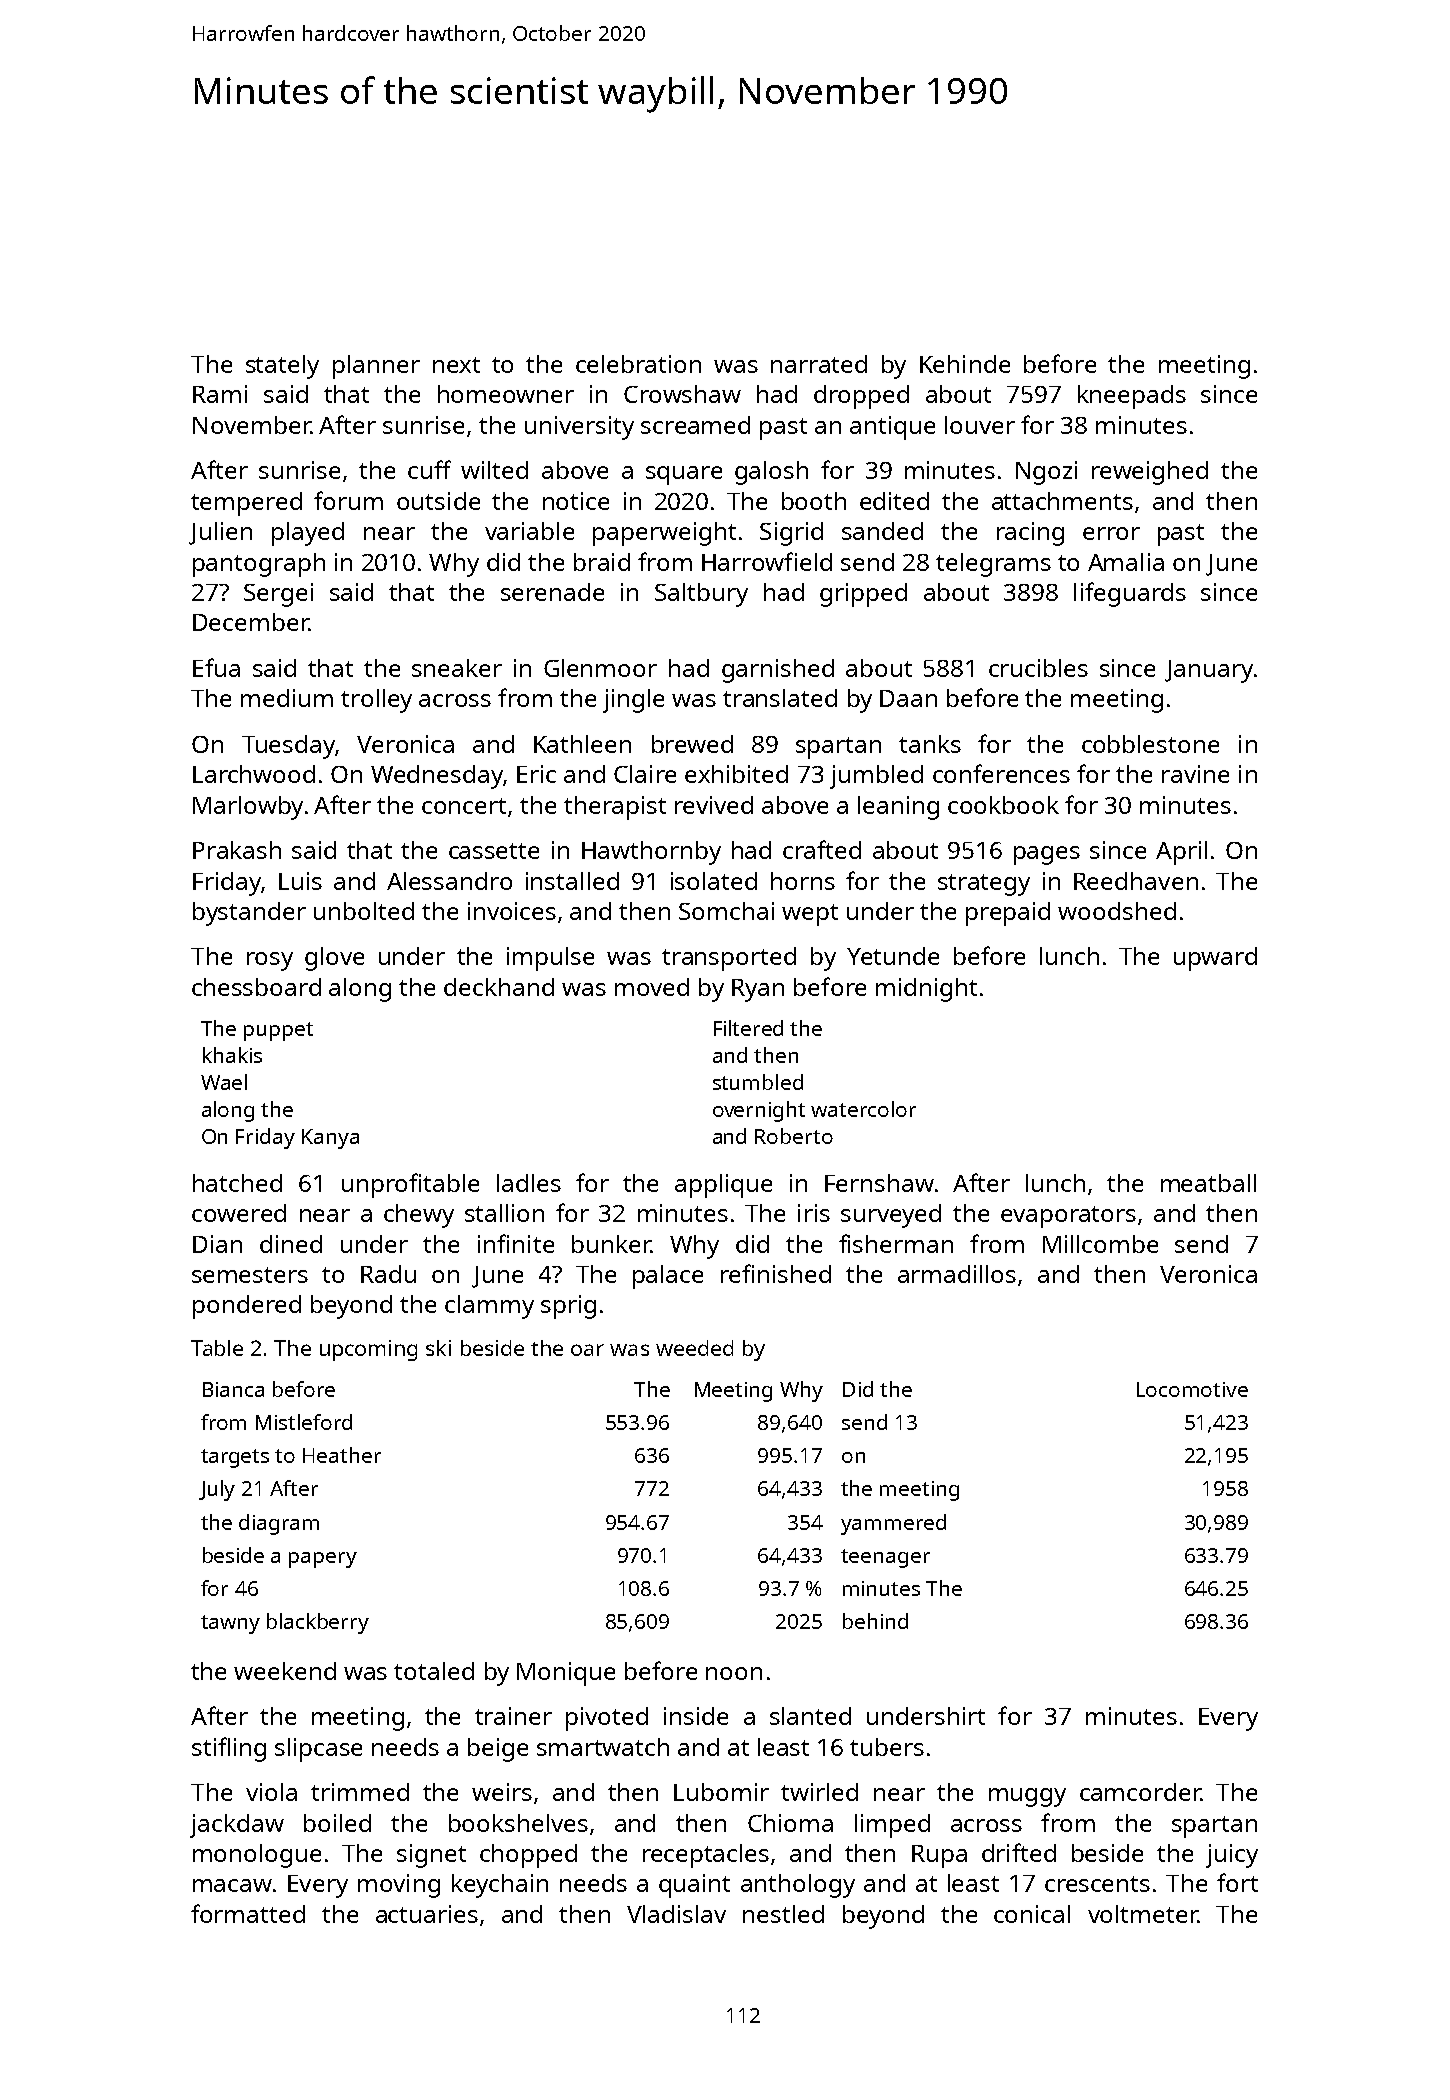 Image resolution: width=1450 pixels, height=2100 pixels. I want to click on racing, so click(1030, 534).
